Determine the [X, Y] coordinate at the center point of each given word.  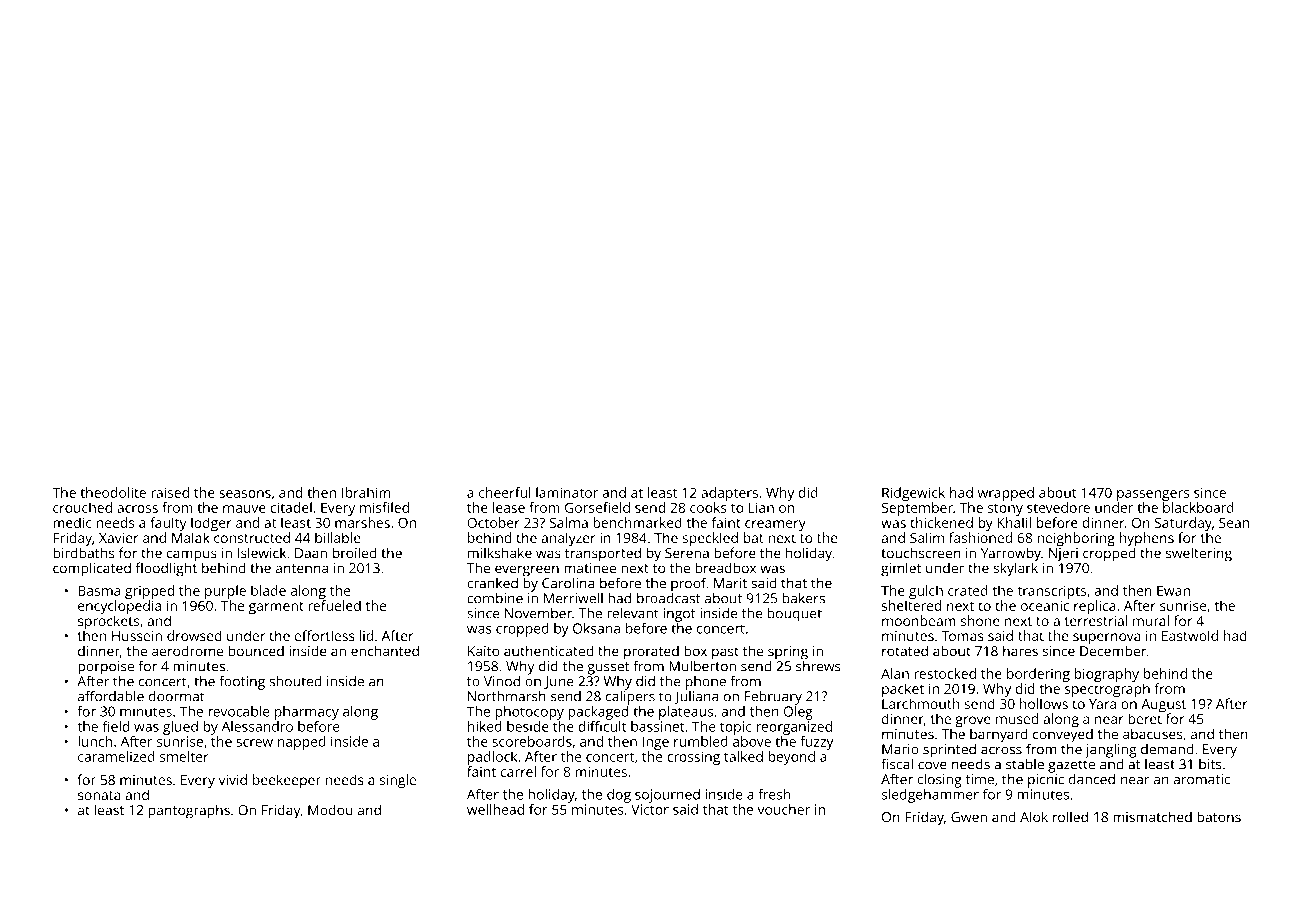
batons [1219, 816]
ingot [680, 615]
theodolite [113, 492]
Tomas [962, 636]
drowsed [194, 635]
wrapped [1006, 494]
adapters [729, 494]
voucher [783, 809]
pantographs [189, 811]
